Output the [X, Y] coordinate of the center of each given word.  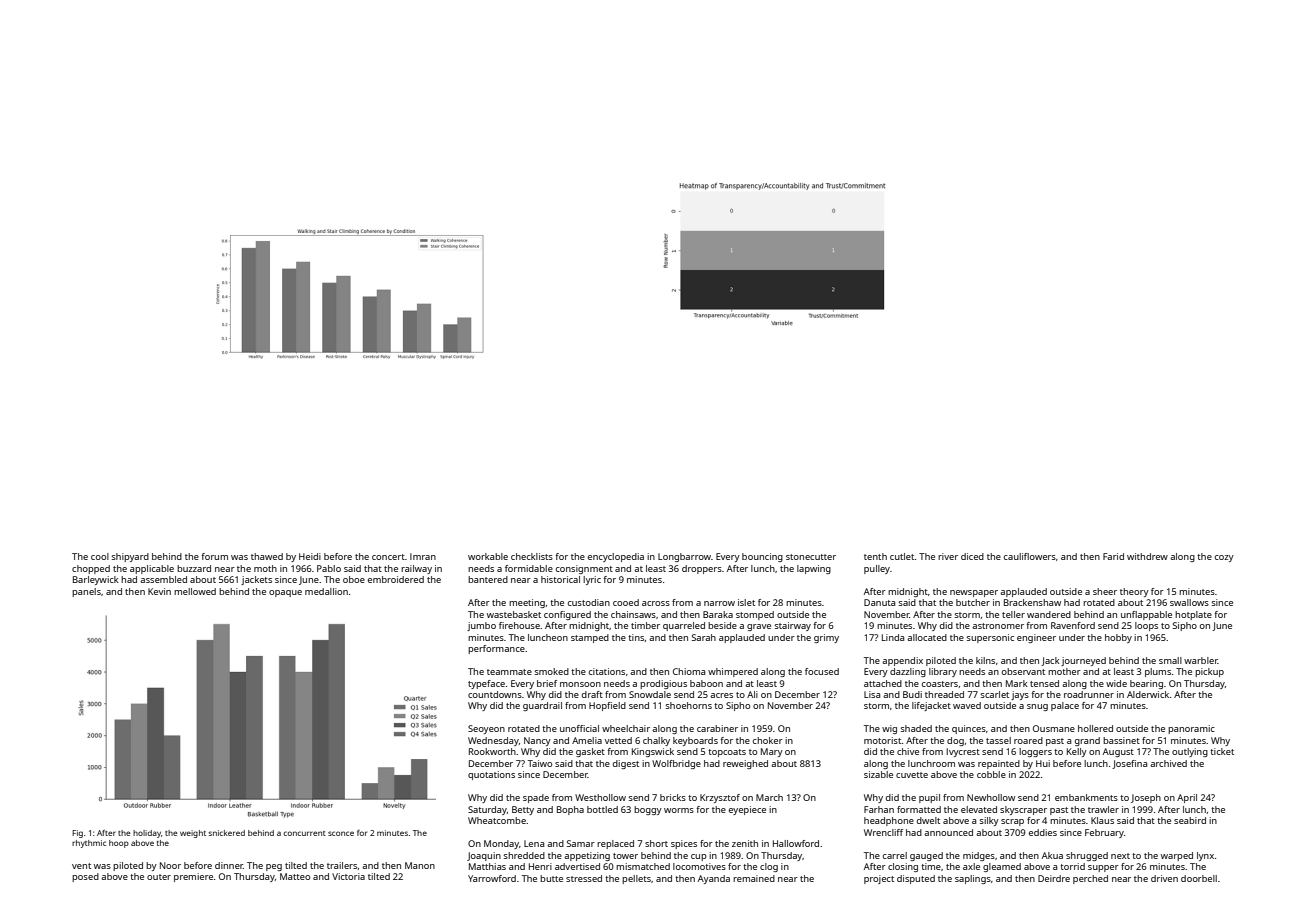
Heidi [310, 556]
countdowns [495, 694]
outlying [1190, 752]
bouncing [762, 557]
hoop [119, 844]
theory [1134, 592]
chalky [656, 741]
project [879, 879]
